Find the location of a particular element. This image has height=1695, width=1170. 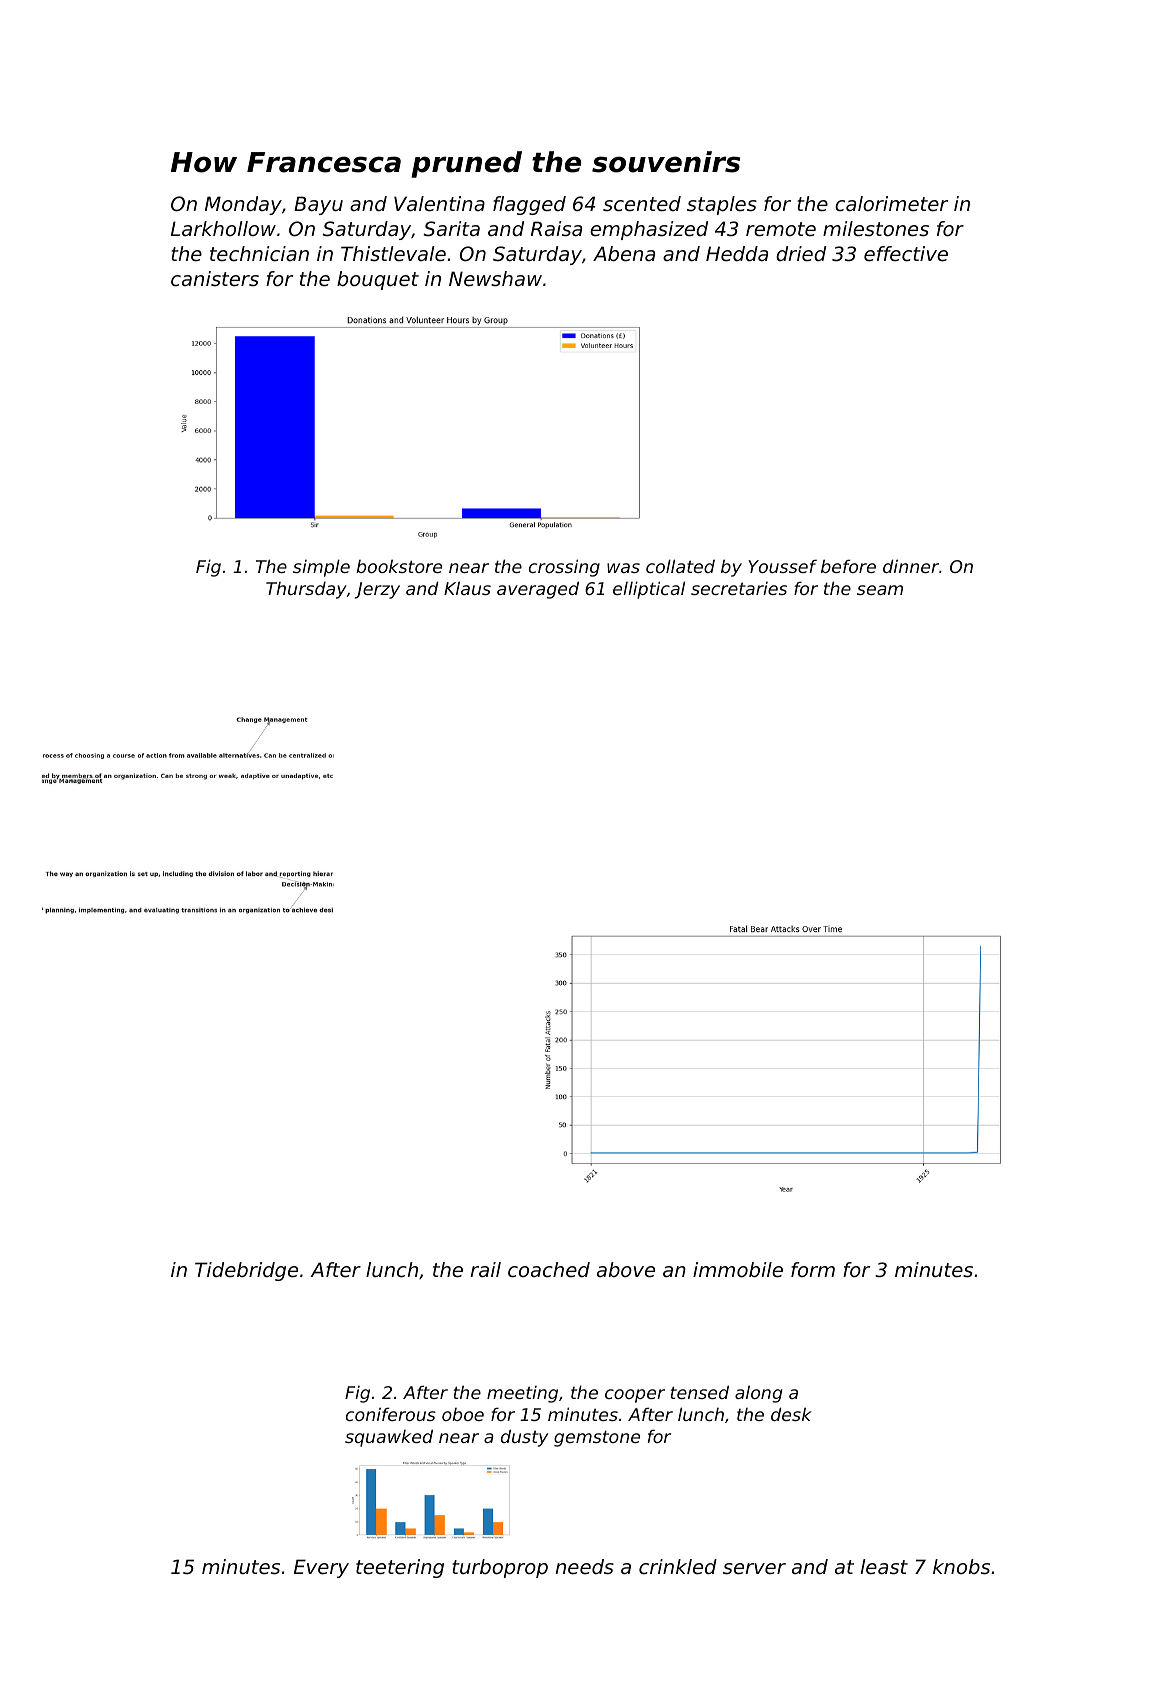

Tidebridge is located at coordinates (246, 1271).
